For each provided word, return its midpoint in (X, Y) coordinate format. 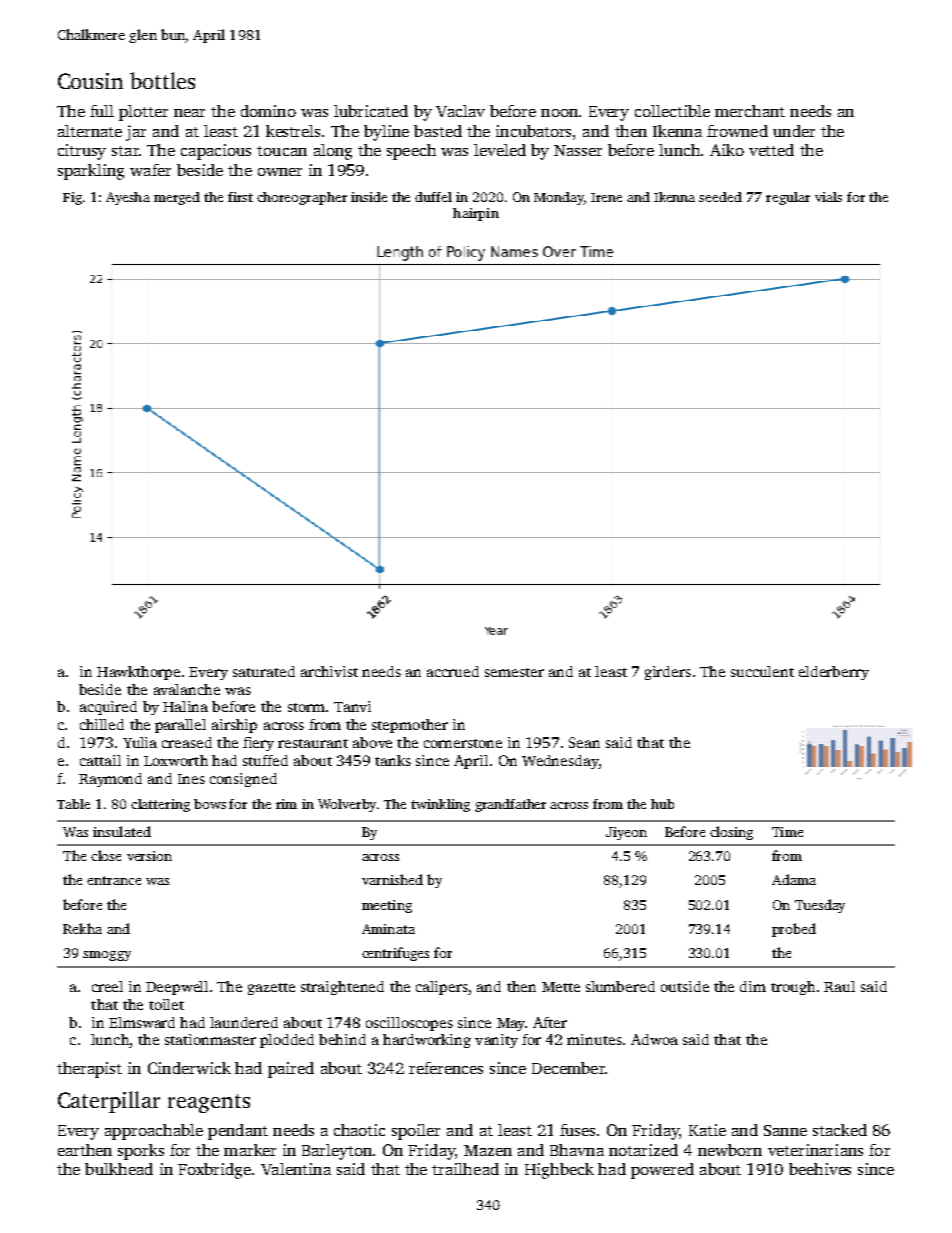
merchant (750, 111)
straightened (342, 988)
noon (559, 113)
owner (280, 172)
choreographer (302, 198)
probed (794, 930)
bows (210, 804)
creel (107, 986)
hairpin (476, 214)
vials (828, 197)
